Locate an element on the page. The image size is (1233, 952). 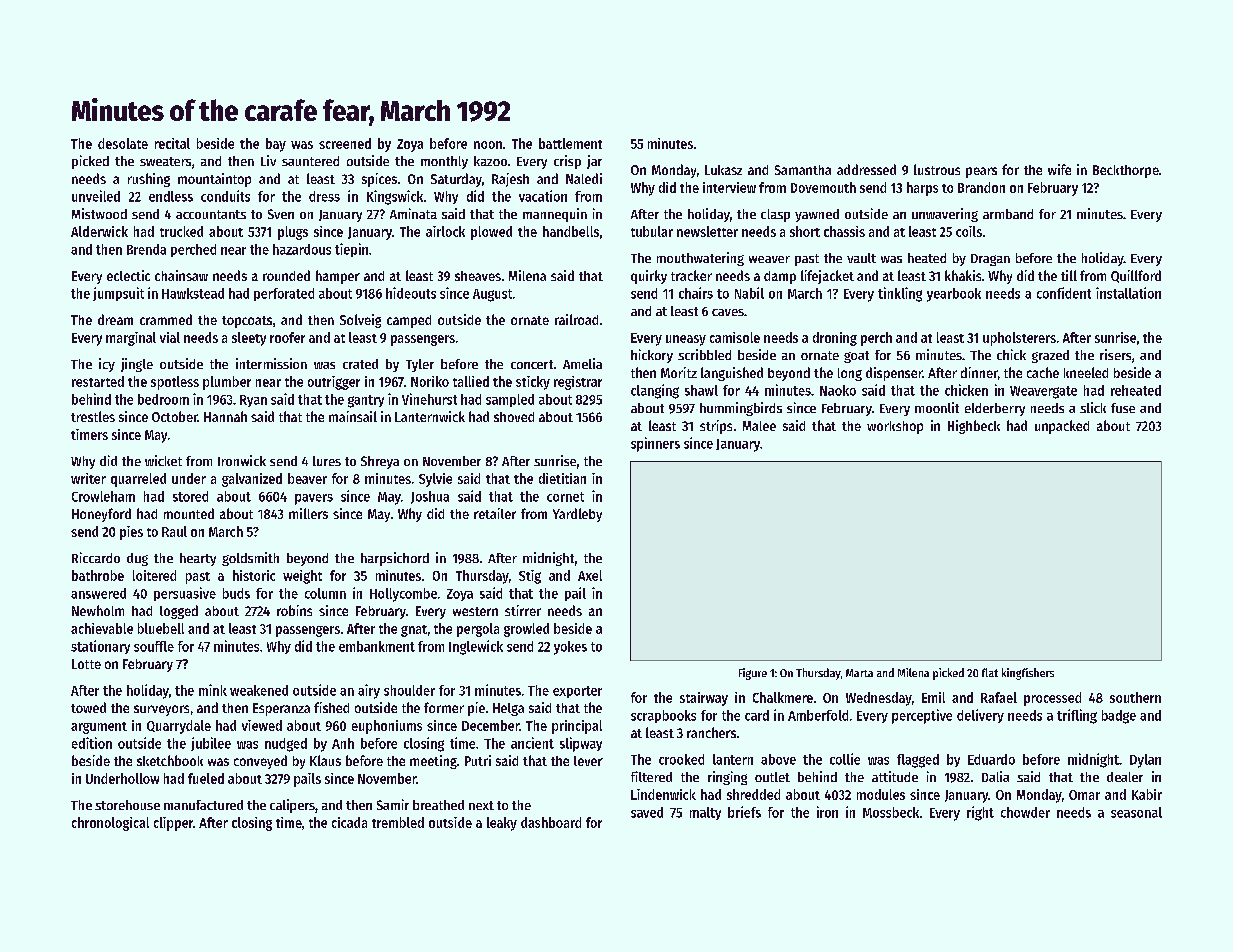
chowder is located at coordinates (1025, 812).
